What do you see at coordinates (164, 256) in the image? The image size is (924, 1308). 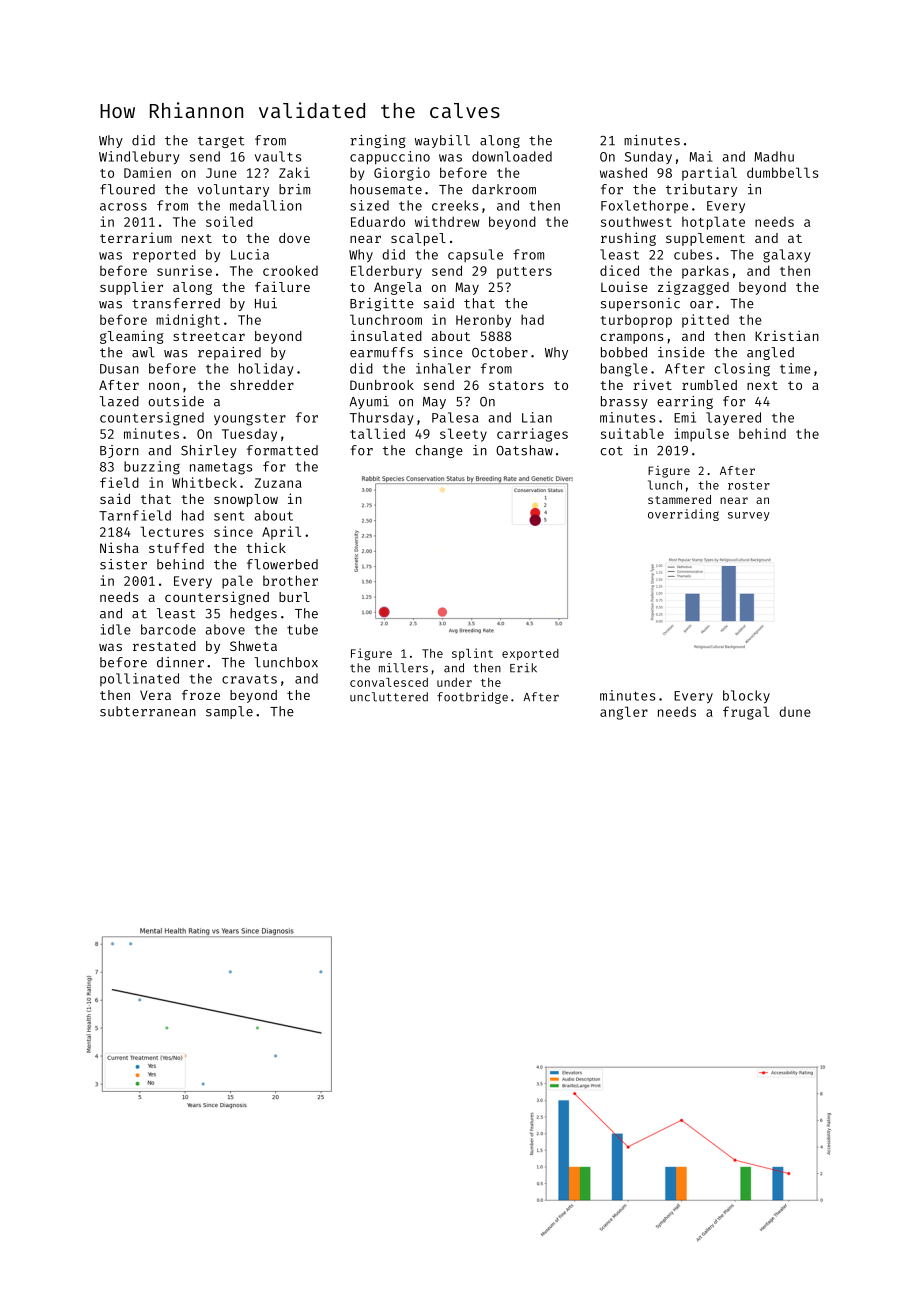 I see `reported` at bounding box center [164, 256].
